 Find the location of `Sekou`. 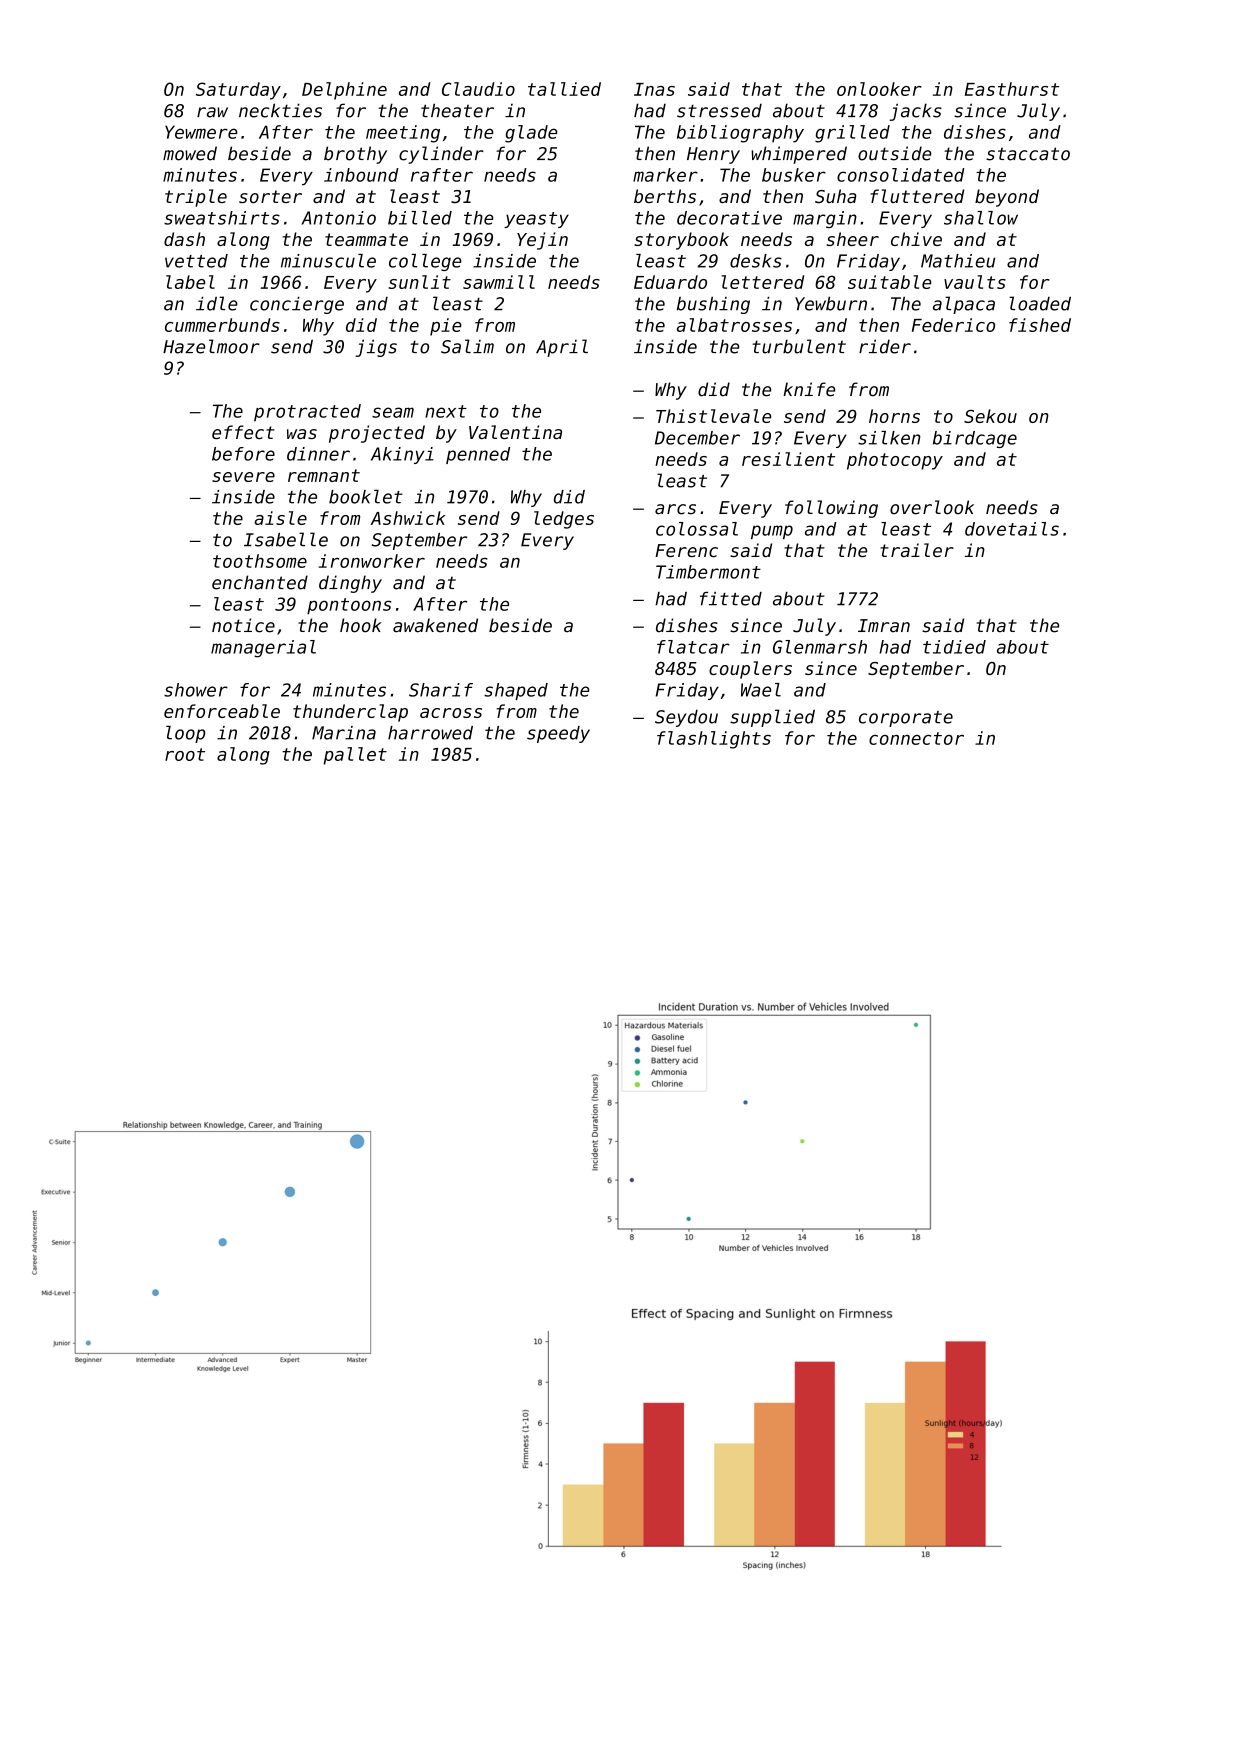

Sekou is located at coordinates (990, 416).
